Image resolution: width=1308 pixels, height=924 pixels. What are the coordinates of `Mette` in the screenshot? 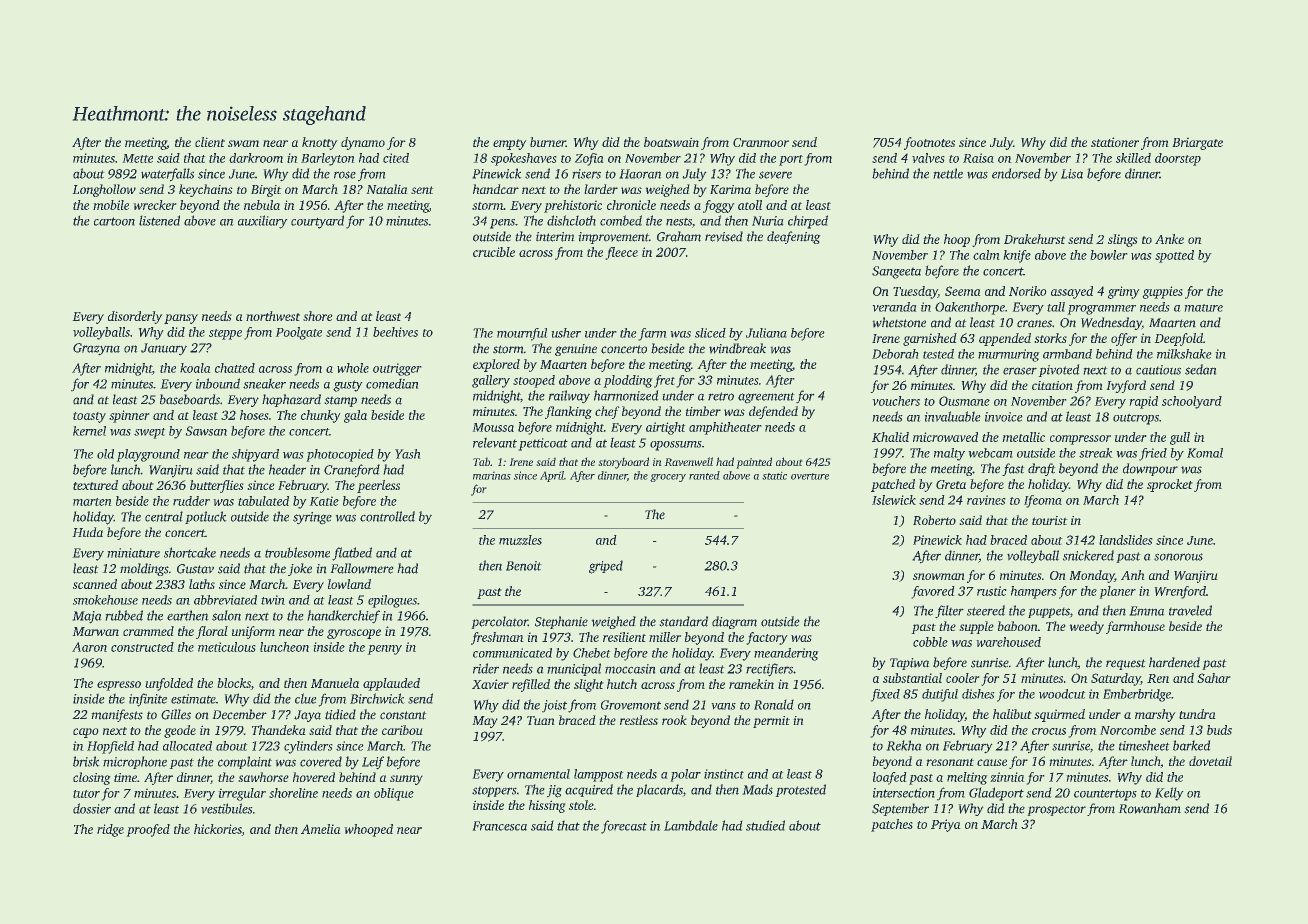 It's located at (137, 158).
